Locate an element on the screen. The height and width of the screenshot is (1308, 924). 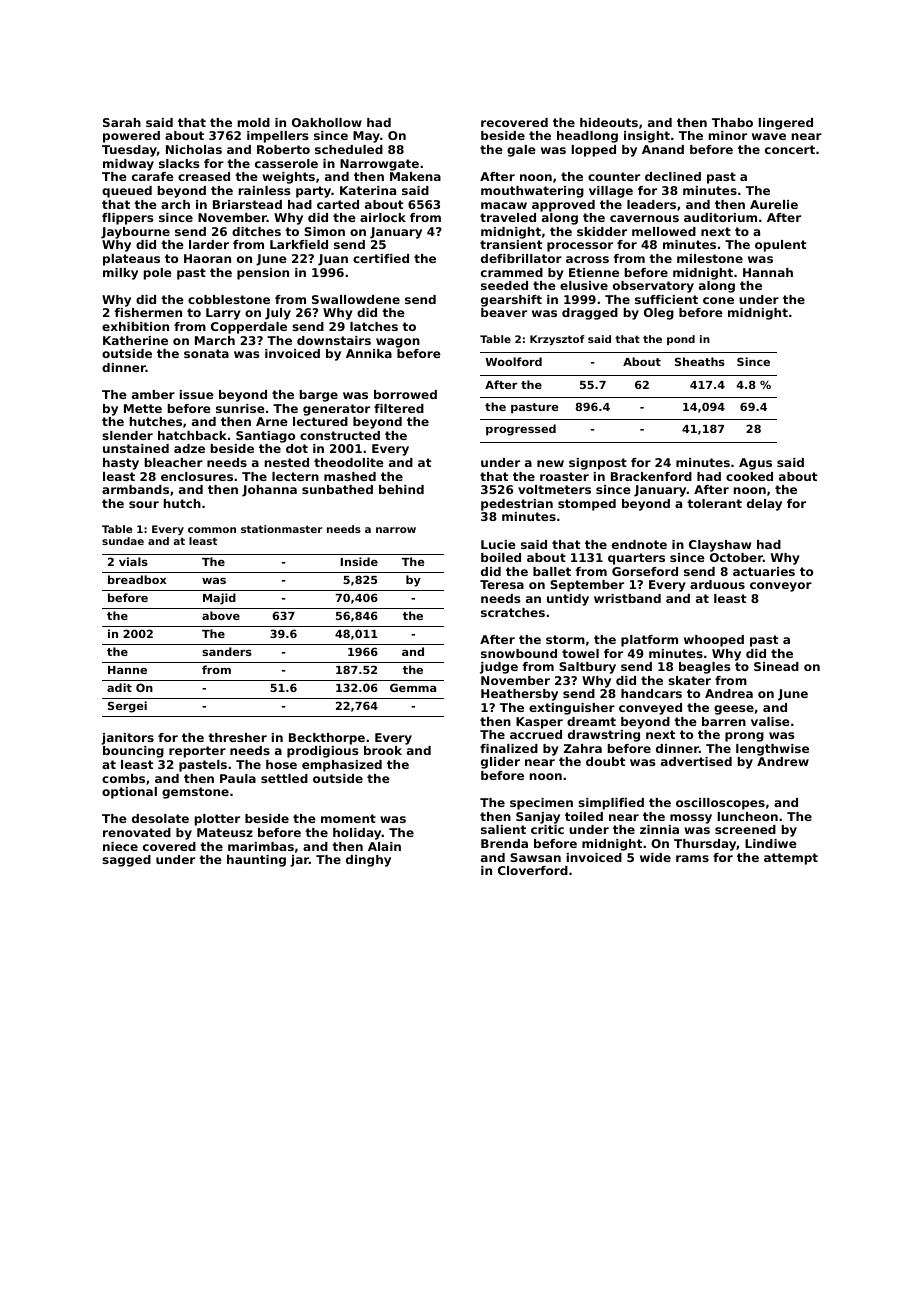
rams is located at coordinates (692, 858).
